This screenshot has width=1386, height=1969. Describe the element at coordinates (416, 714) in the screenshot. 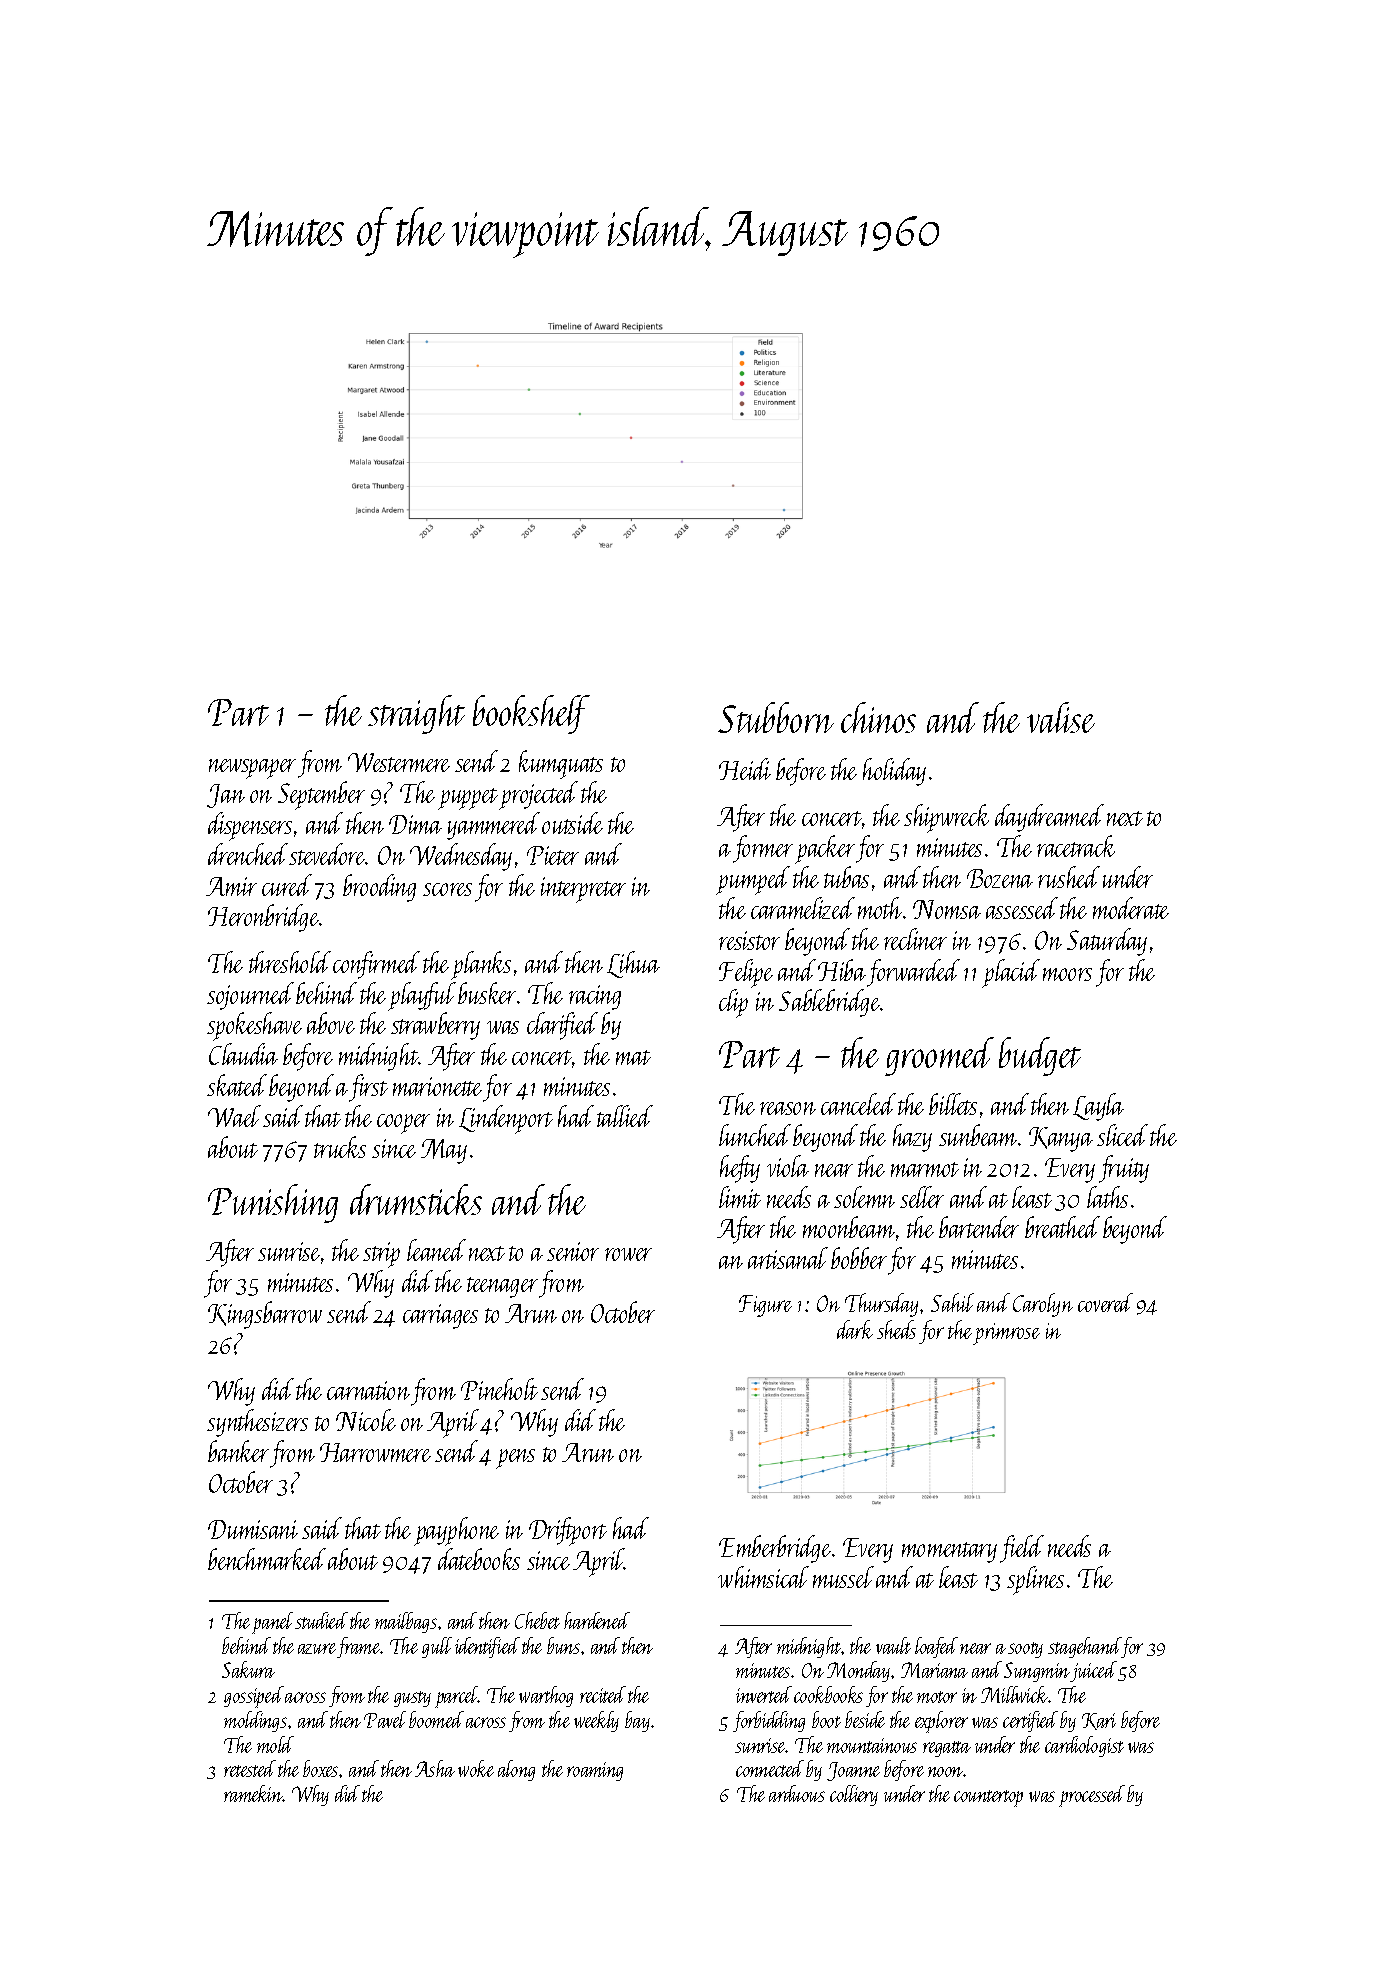

I see `straight` at that location.
